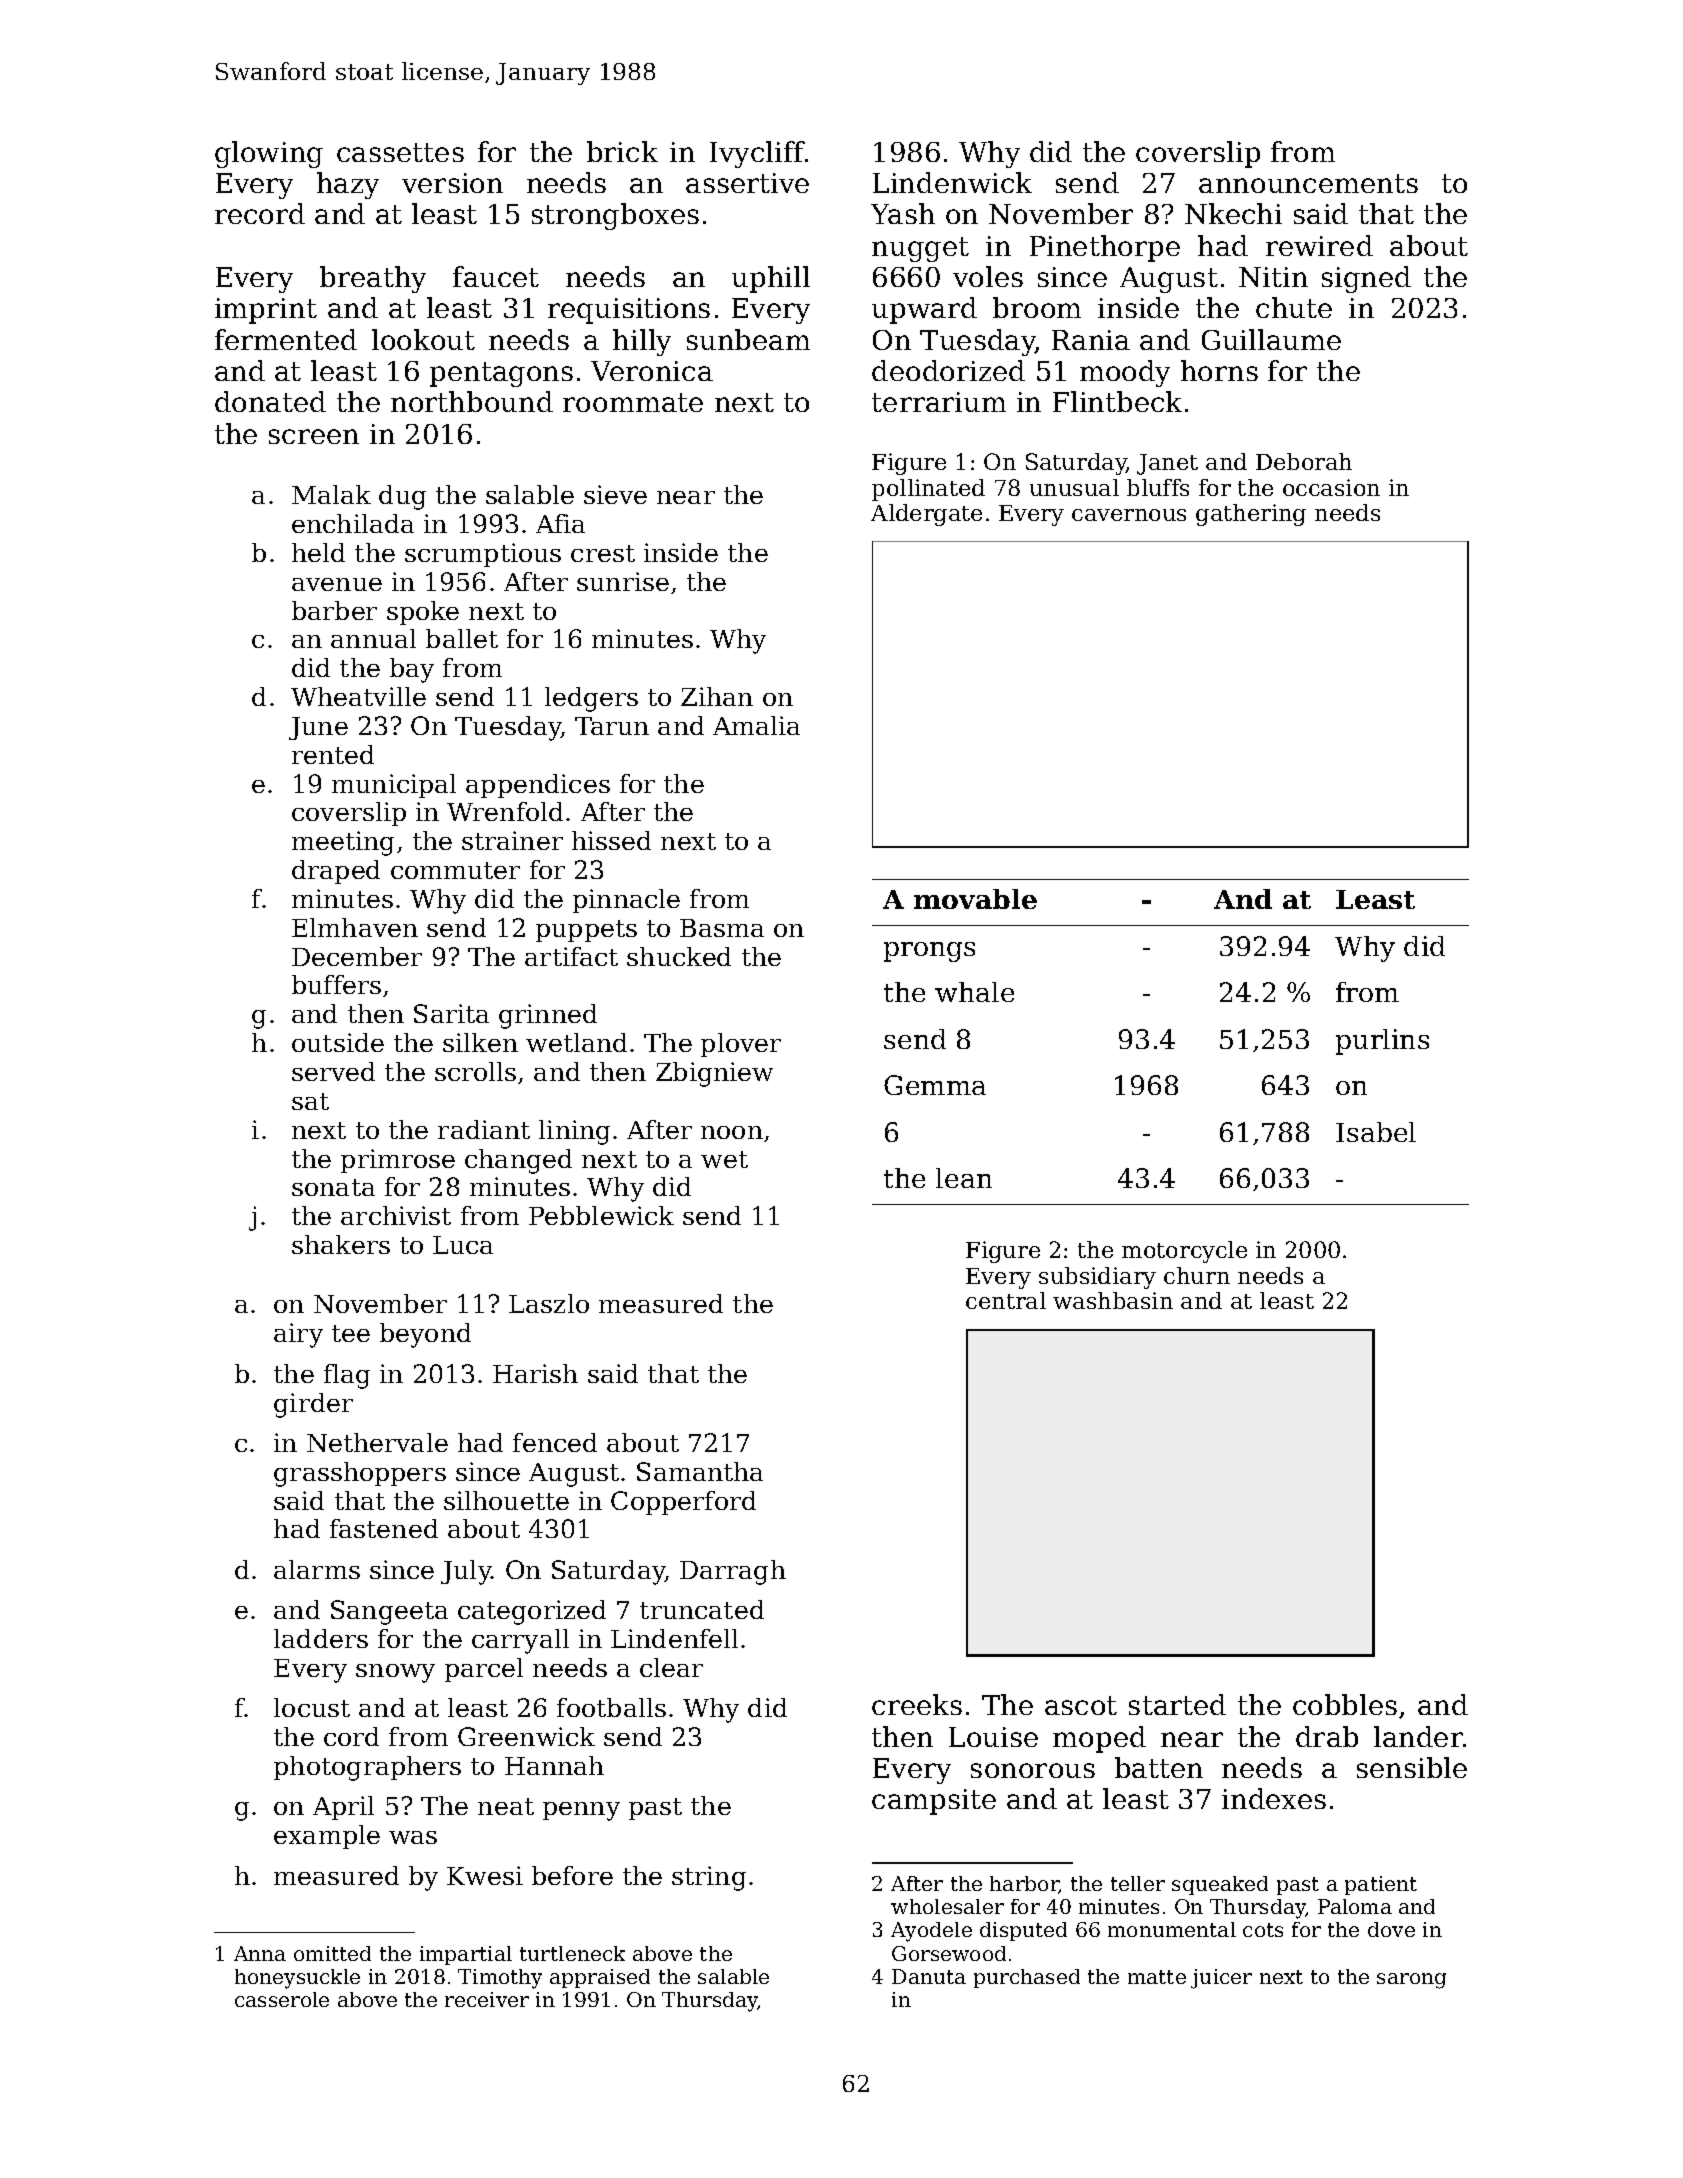  What do you see at coordinates (926, 515) in the screenshot?
I see `Aldergate` at bounding box center [926, 515].
